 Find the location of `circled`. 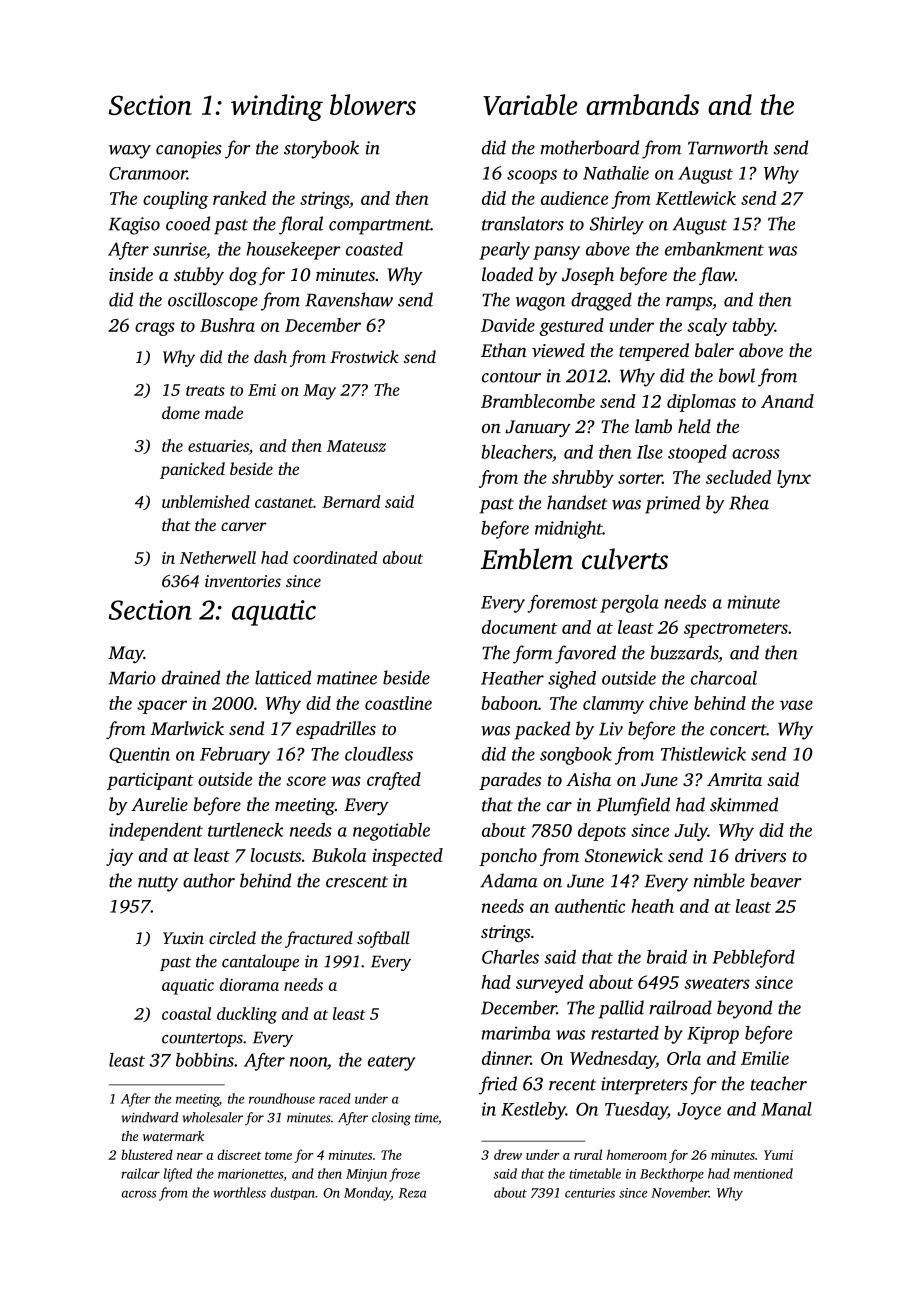

circled is located at coordinates (232, 937).
